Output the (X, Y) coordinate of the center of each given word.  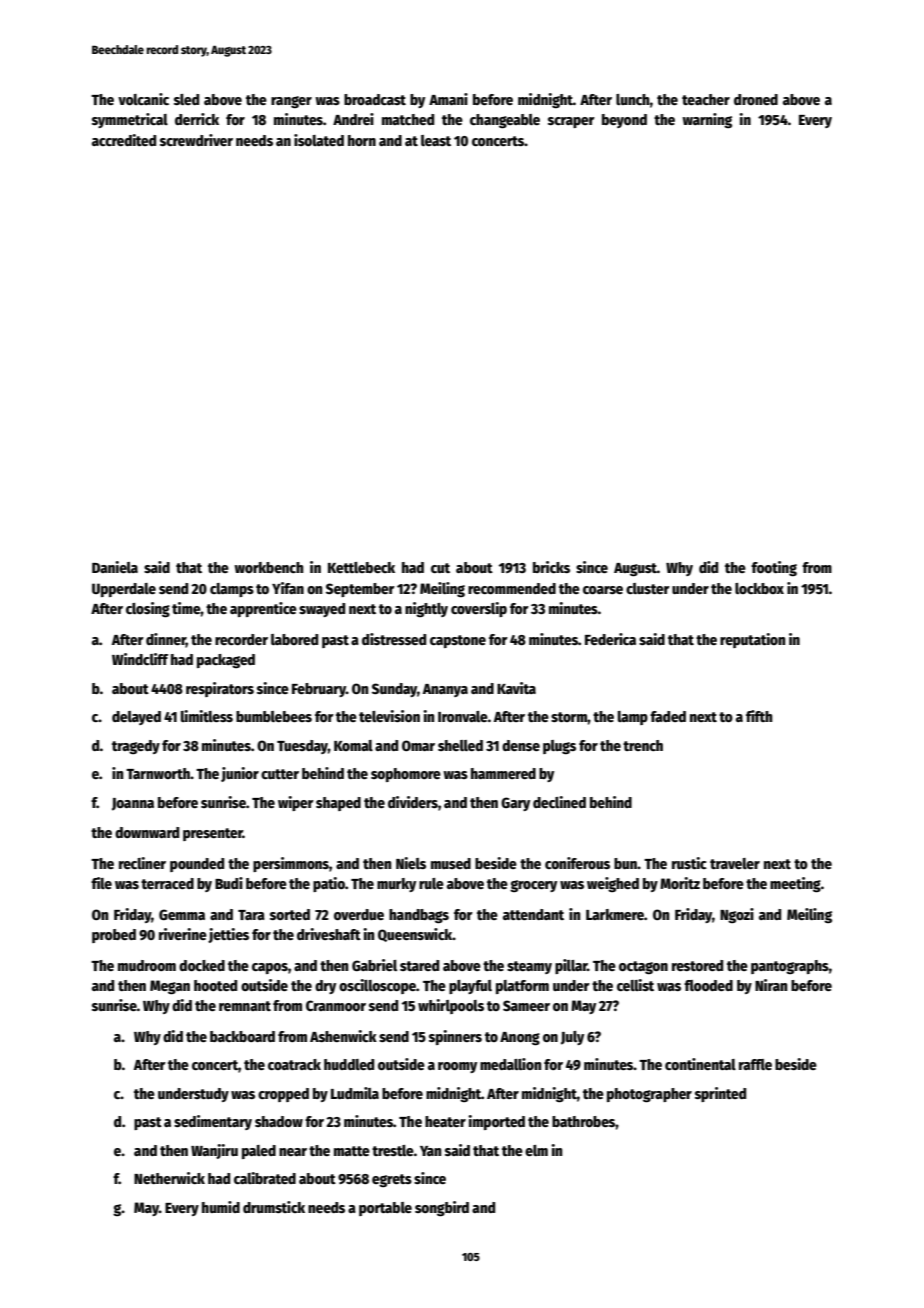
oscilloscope (377, 986)
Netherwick (169, 1178)
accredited (124, 140)
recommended (512, 588)
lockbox (759, 588)
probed (114, 936)
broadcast (375, 99)
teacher (706, 99)
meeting (795, 885)
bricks (551, 567)
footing (774, 568)
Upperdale (124, 590)
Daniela (115, 567)
